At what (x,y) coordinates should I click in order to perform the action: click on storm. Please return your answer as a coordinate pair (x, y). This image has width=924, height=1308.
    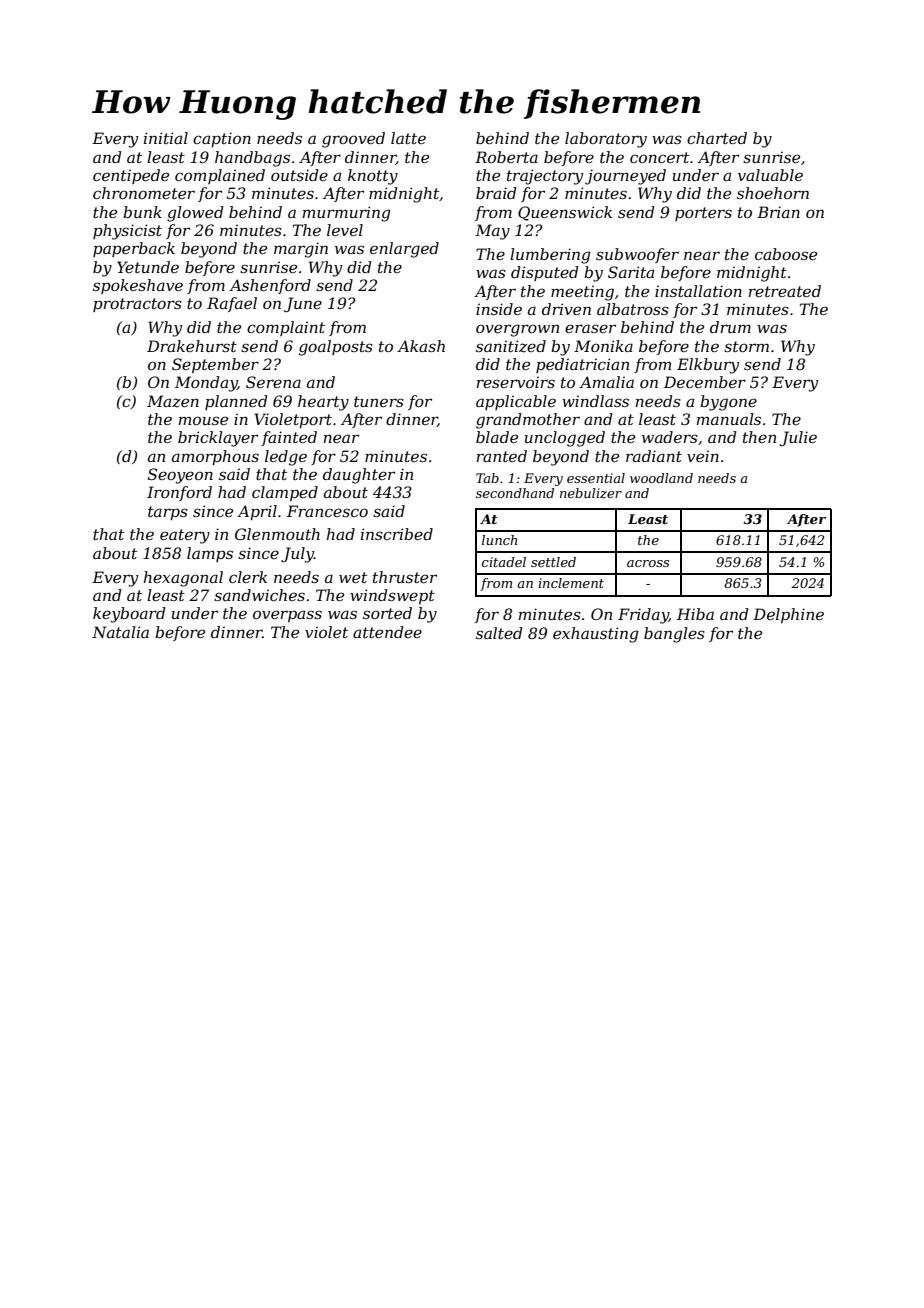
    Looking at the image, I should click on (746, 346).
